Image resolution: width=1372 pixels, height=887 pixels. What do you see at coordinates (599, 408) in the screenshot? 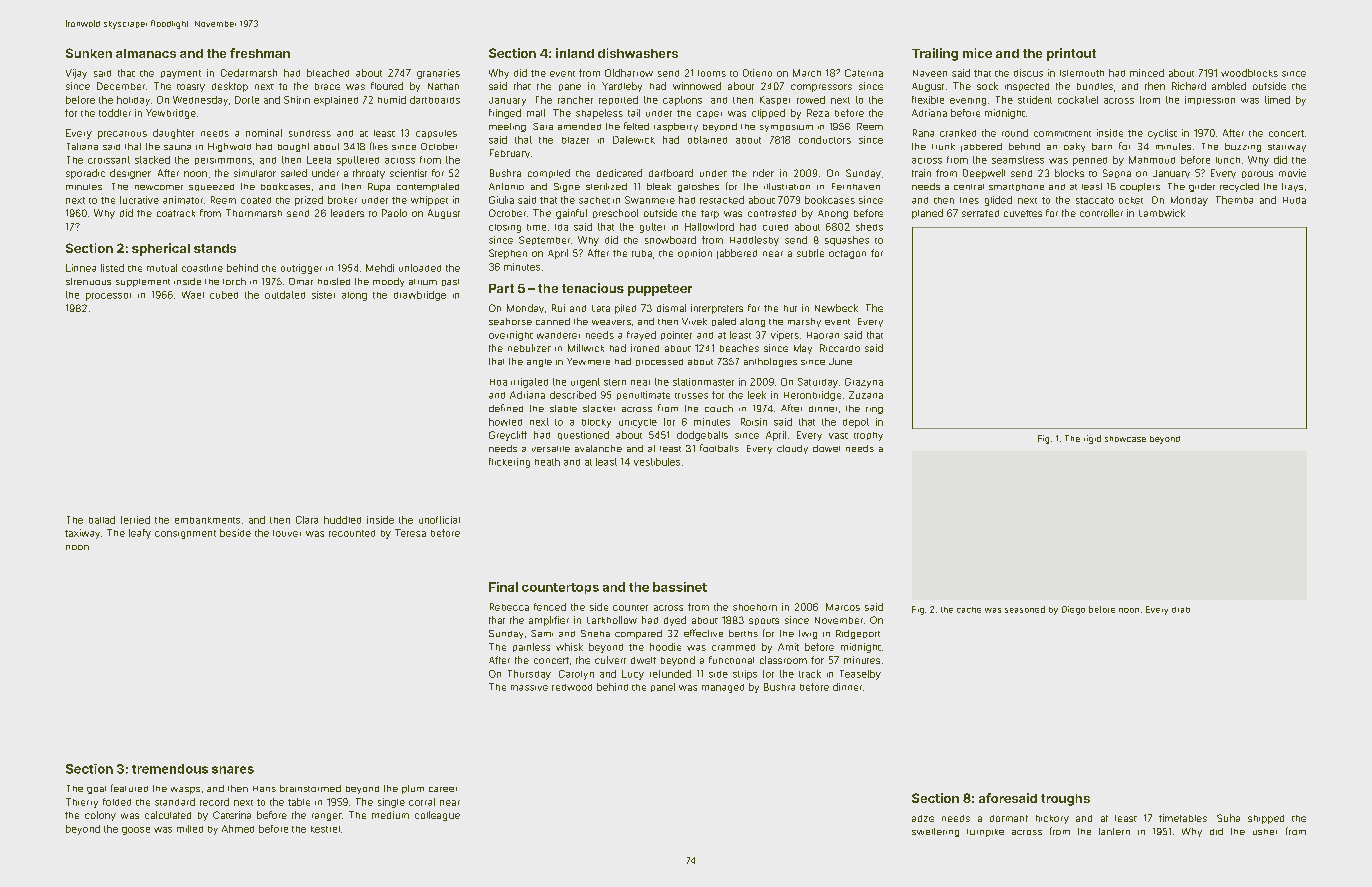
I see `stacker` at bounding box center [599, 408].
